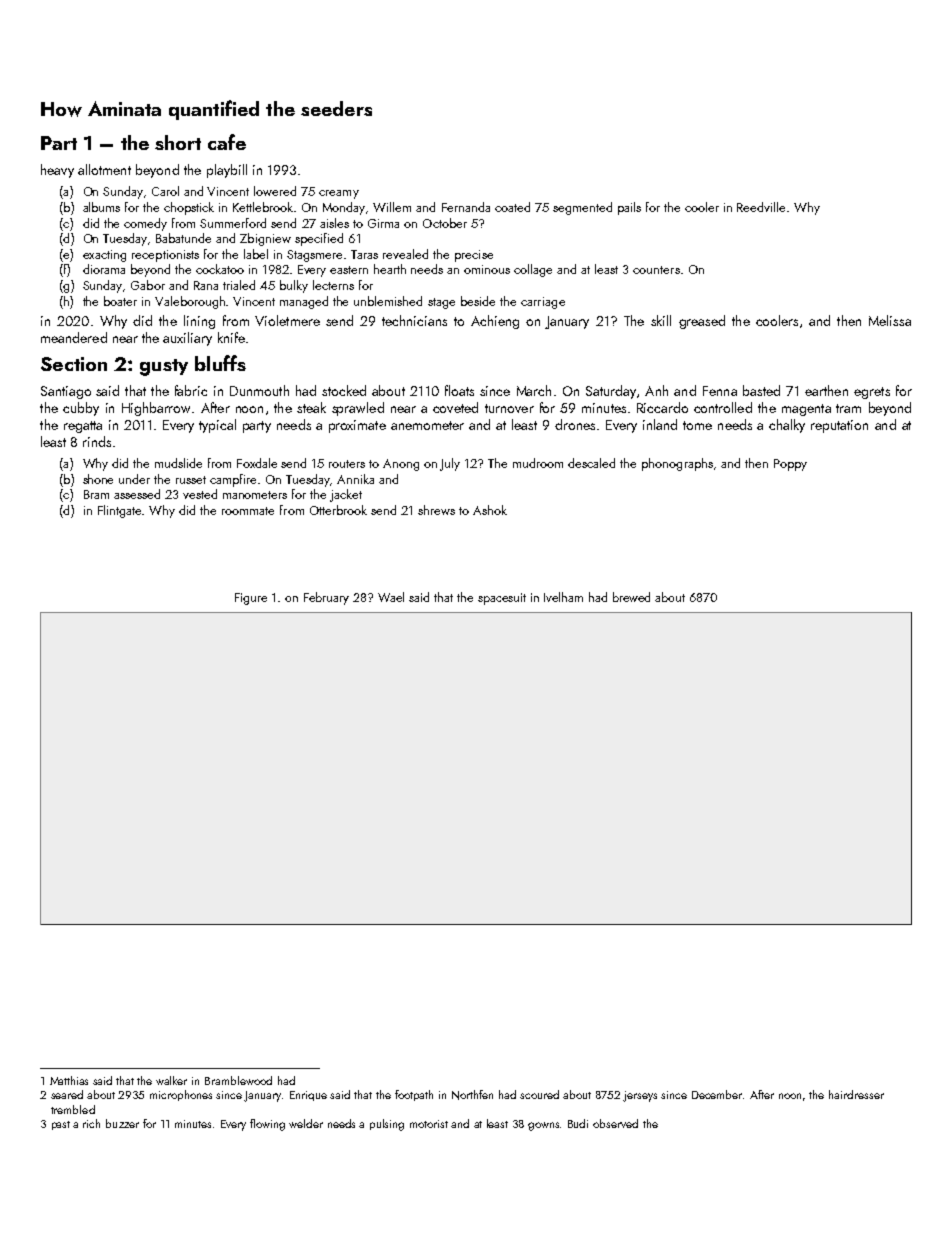  Describe the element at coordinates (563, 597) in the page. I see `Ivelham` at that location.
